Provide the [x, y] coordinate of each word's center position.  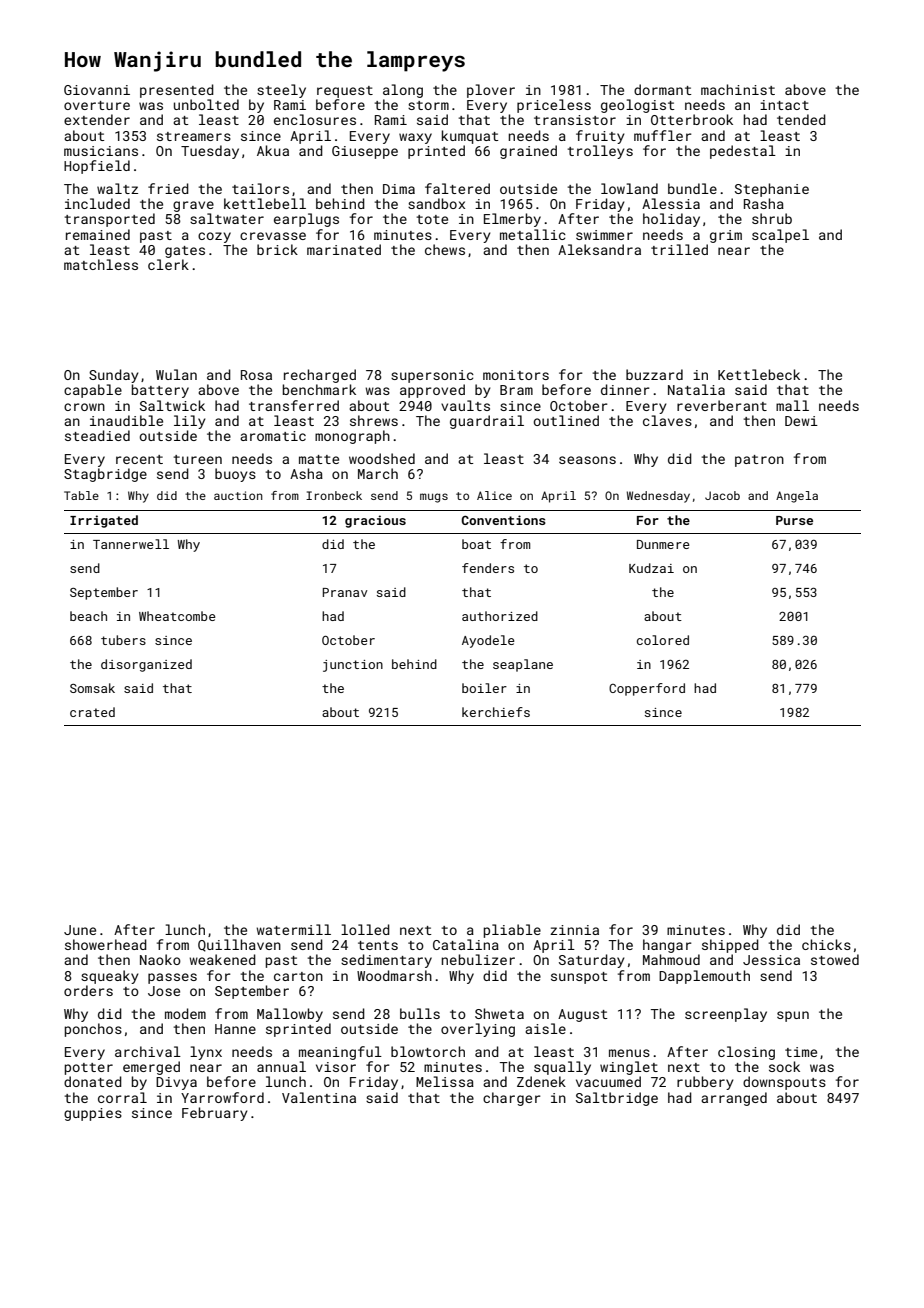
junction [353, 666]
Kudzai [651, 568]
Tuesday [210, 152]
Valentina [319, 1097]
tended [801, 119]
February [215, 1114]
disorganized [146, 665]
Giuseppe [365, 152]
